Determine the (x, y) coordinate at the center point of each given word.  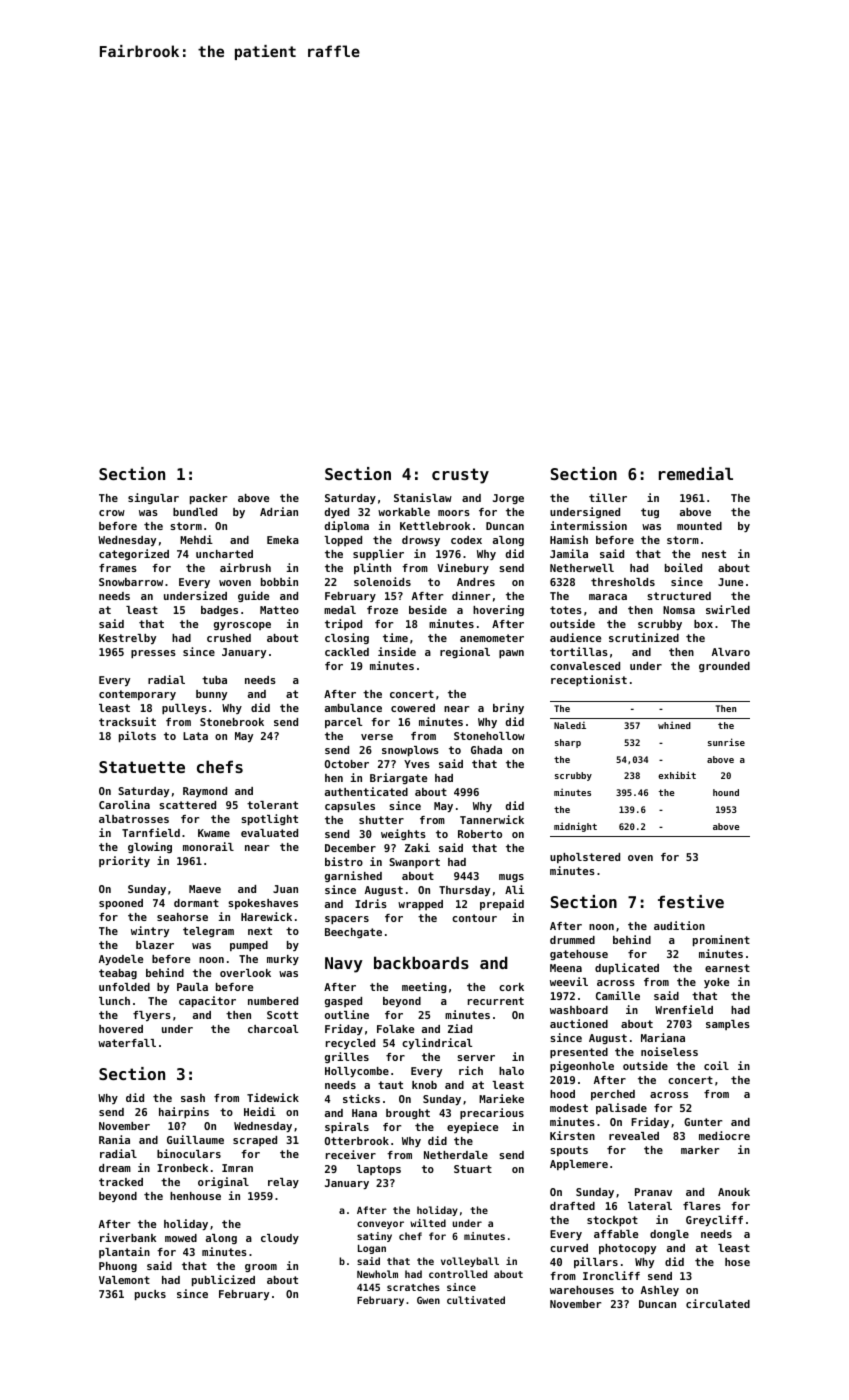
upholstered (585, 858)
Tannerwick (492, 819)
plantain (124, 1252)
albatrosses (134, 819)
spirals (347, 1127)
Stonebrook (232, 722)
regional (465, 652)
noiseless (669, 1051)
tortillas (579, 651)
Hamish (569, 539)
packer (208, 499)
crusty (460, 476)
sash (193, 1098)
